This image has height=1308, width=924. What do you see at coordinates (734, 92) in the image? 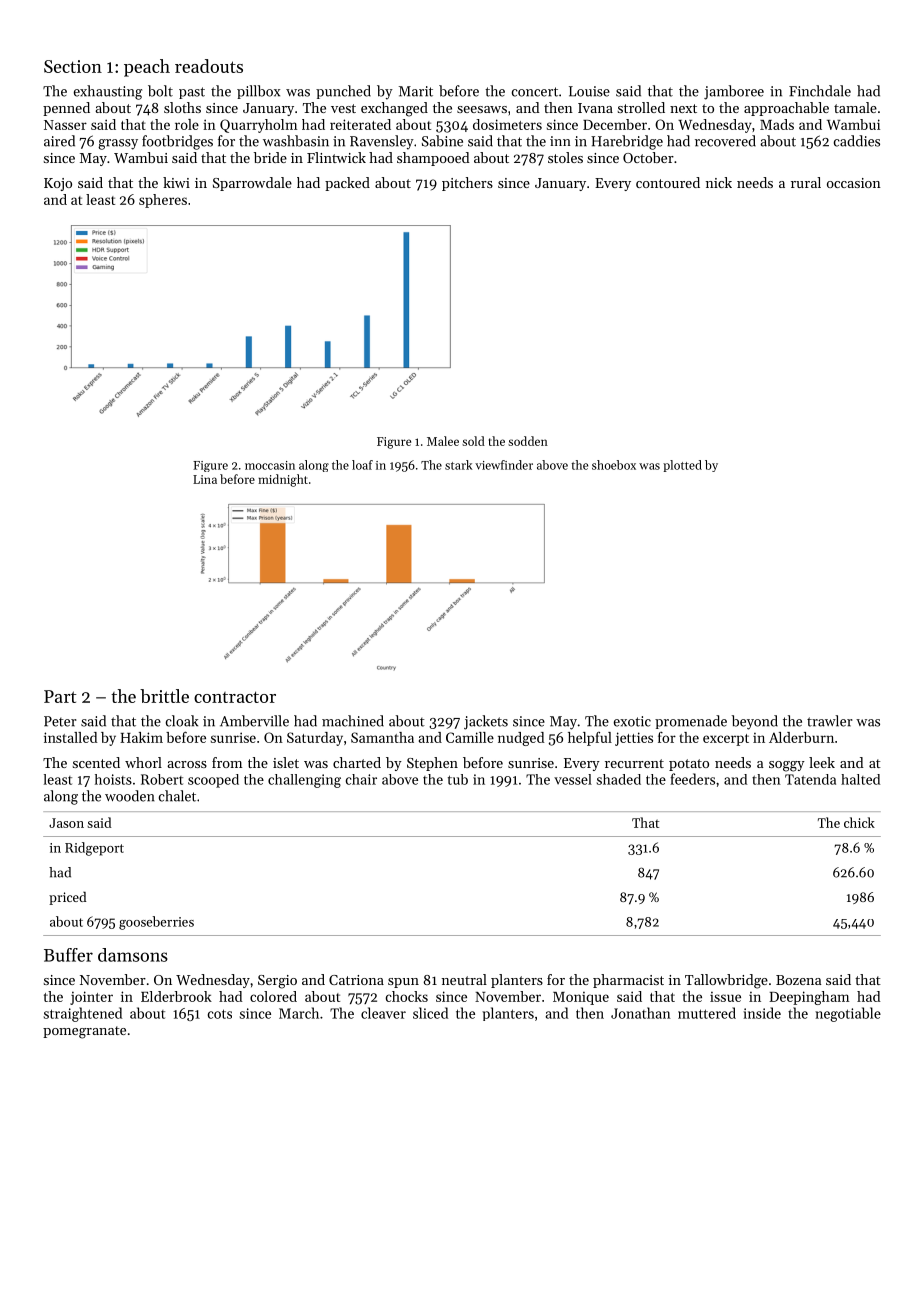
I see `jamboree` at bounding box center [734, 92].
